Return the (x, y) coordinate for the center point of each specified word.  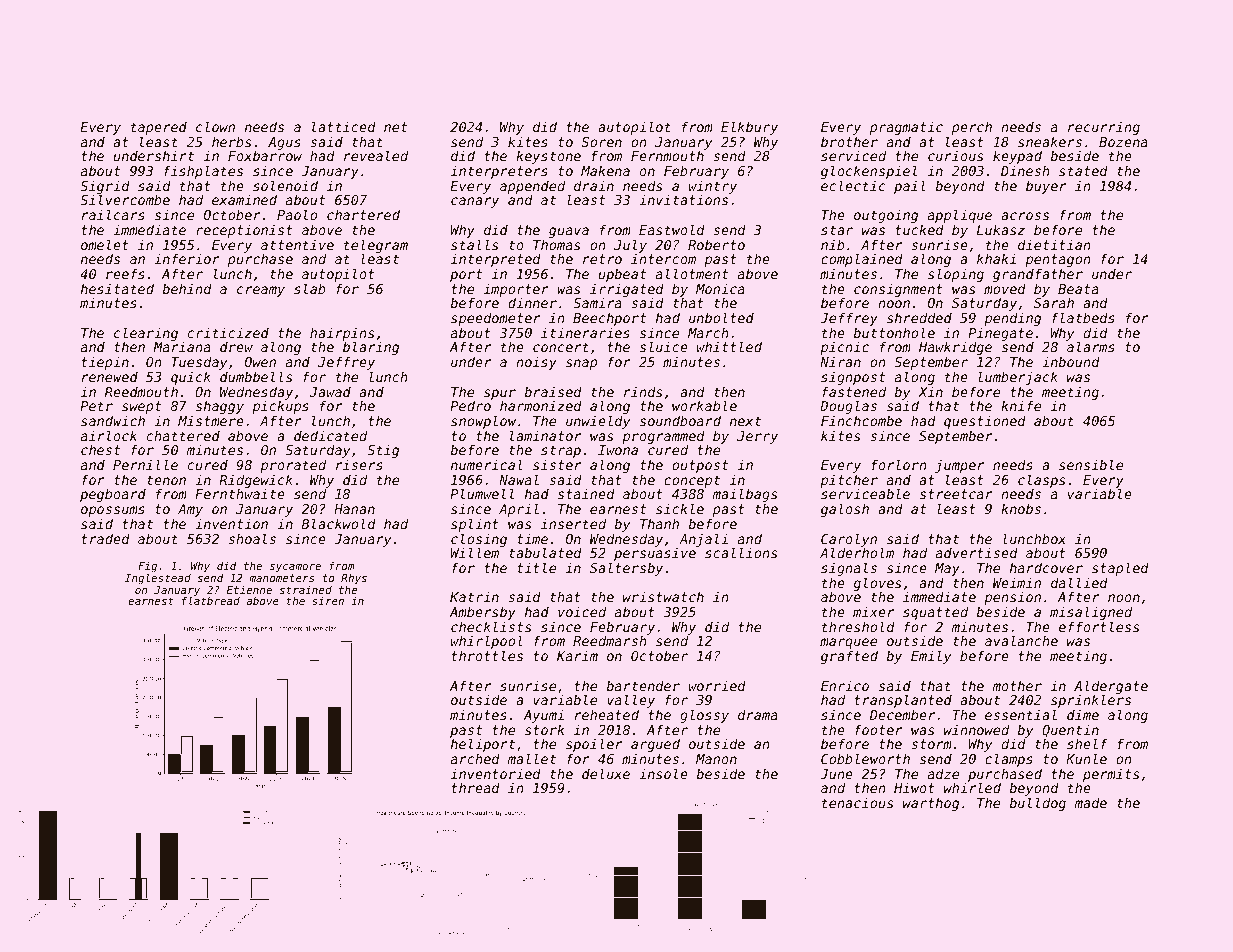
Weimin (1017, 582)
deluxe (606, 773)
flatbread (211, 601)
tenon (166, 480)
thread (476, 787)
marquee (849, 644)
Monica (720, 288)
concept (692, 481)
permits (1111, 775)
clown (215, 126)
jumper (959, 466)
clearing (146, 334)
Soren (602, 142)
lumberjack (1018, 378)
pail (910, 187)
